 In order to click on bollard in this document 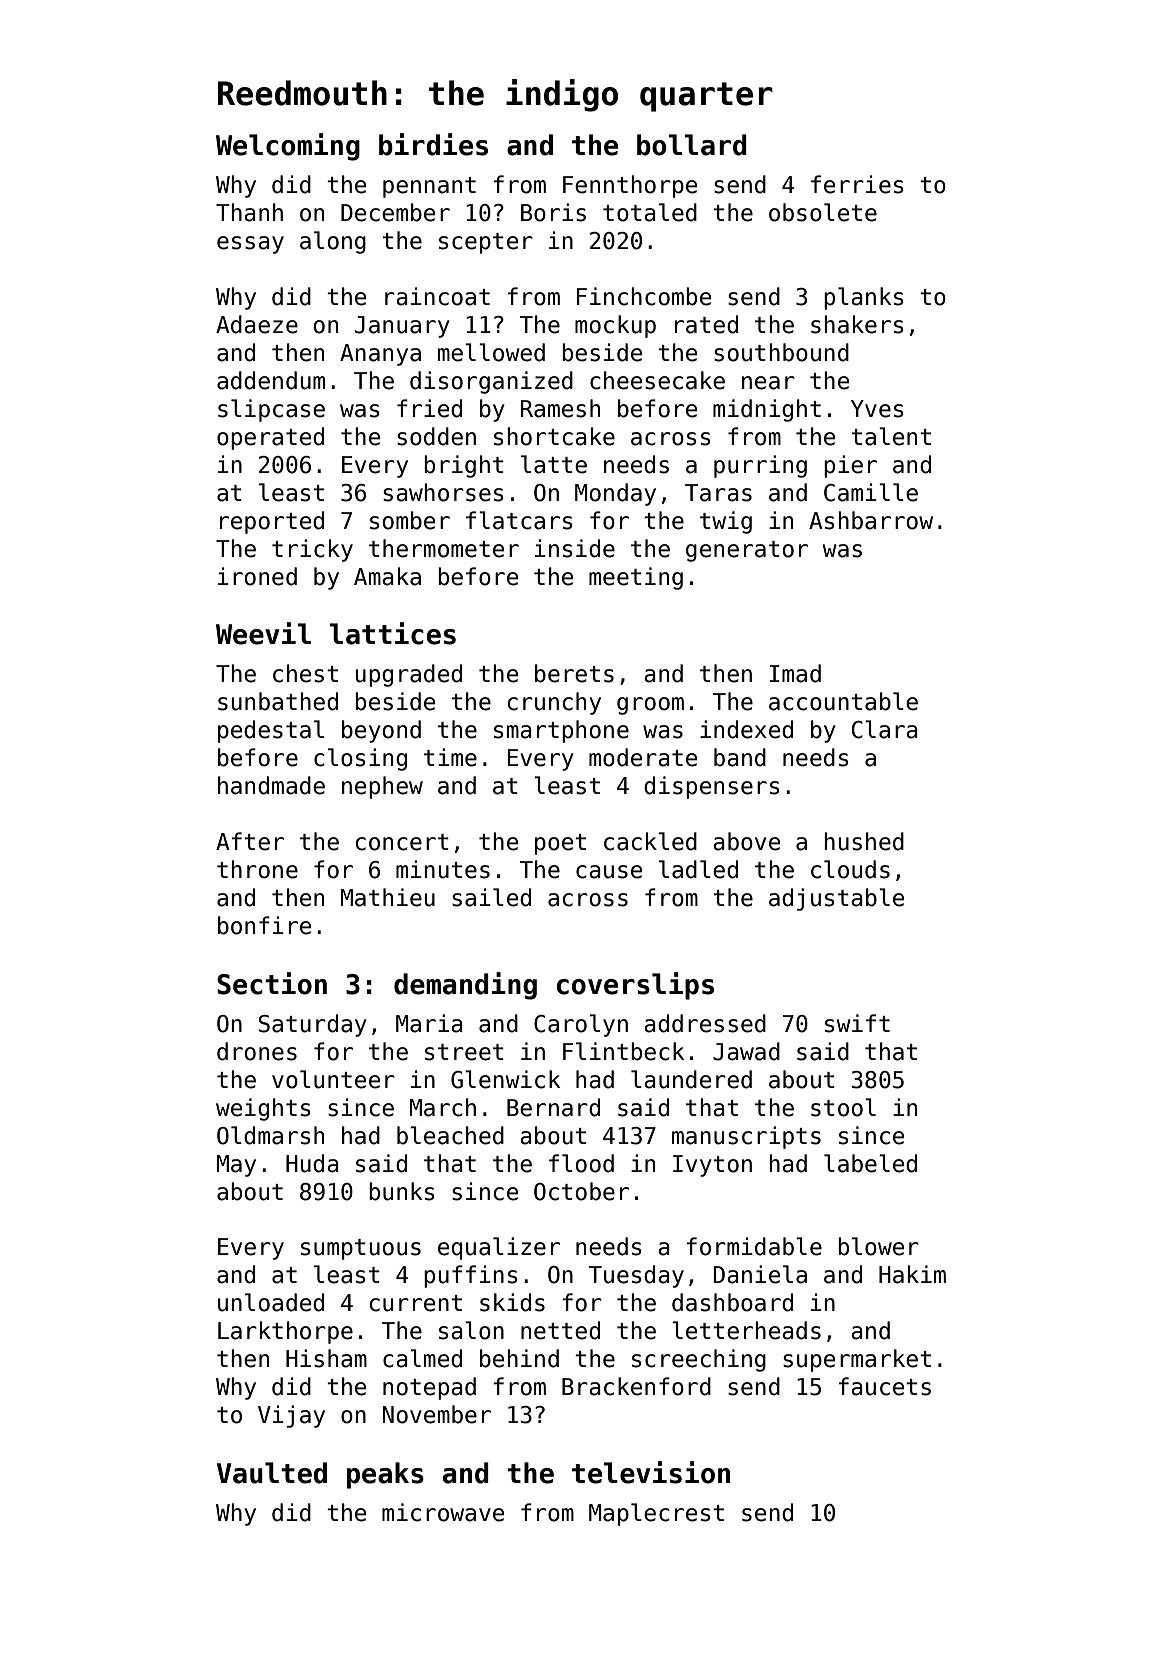, I will do `click(692, 145)`.
